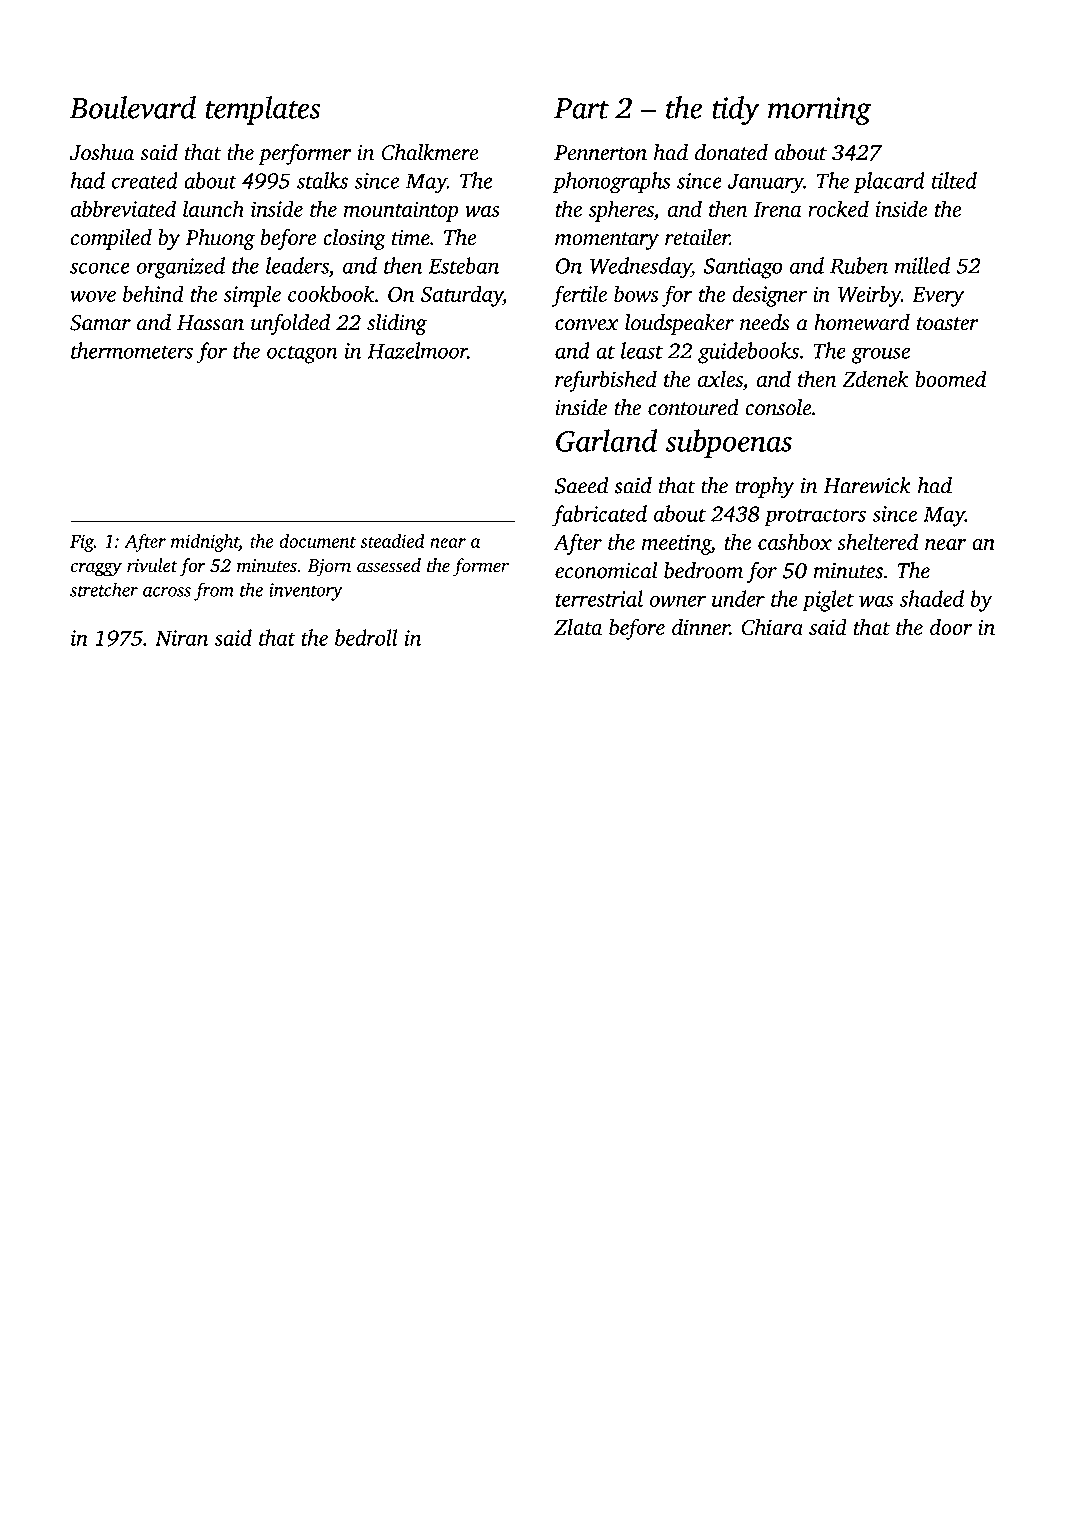  Describe the element at coordinates (579, 296) in the screenshot. I see `fertile` at that location.
